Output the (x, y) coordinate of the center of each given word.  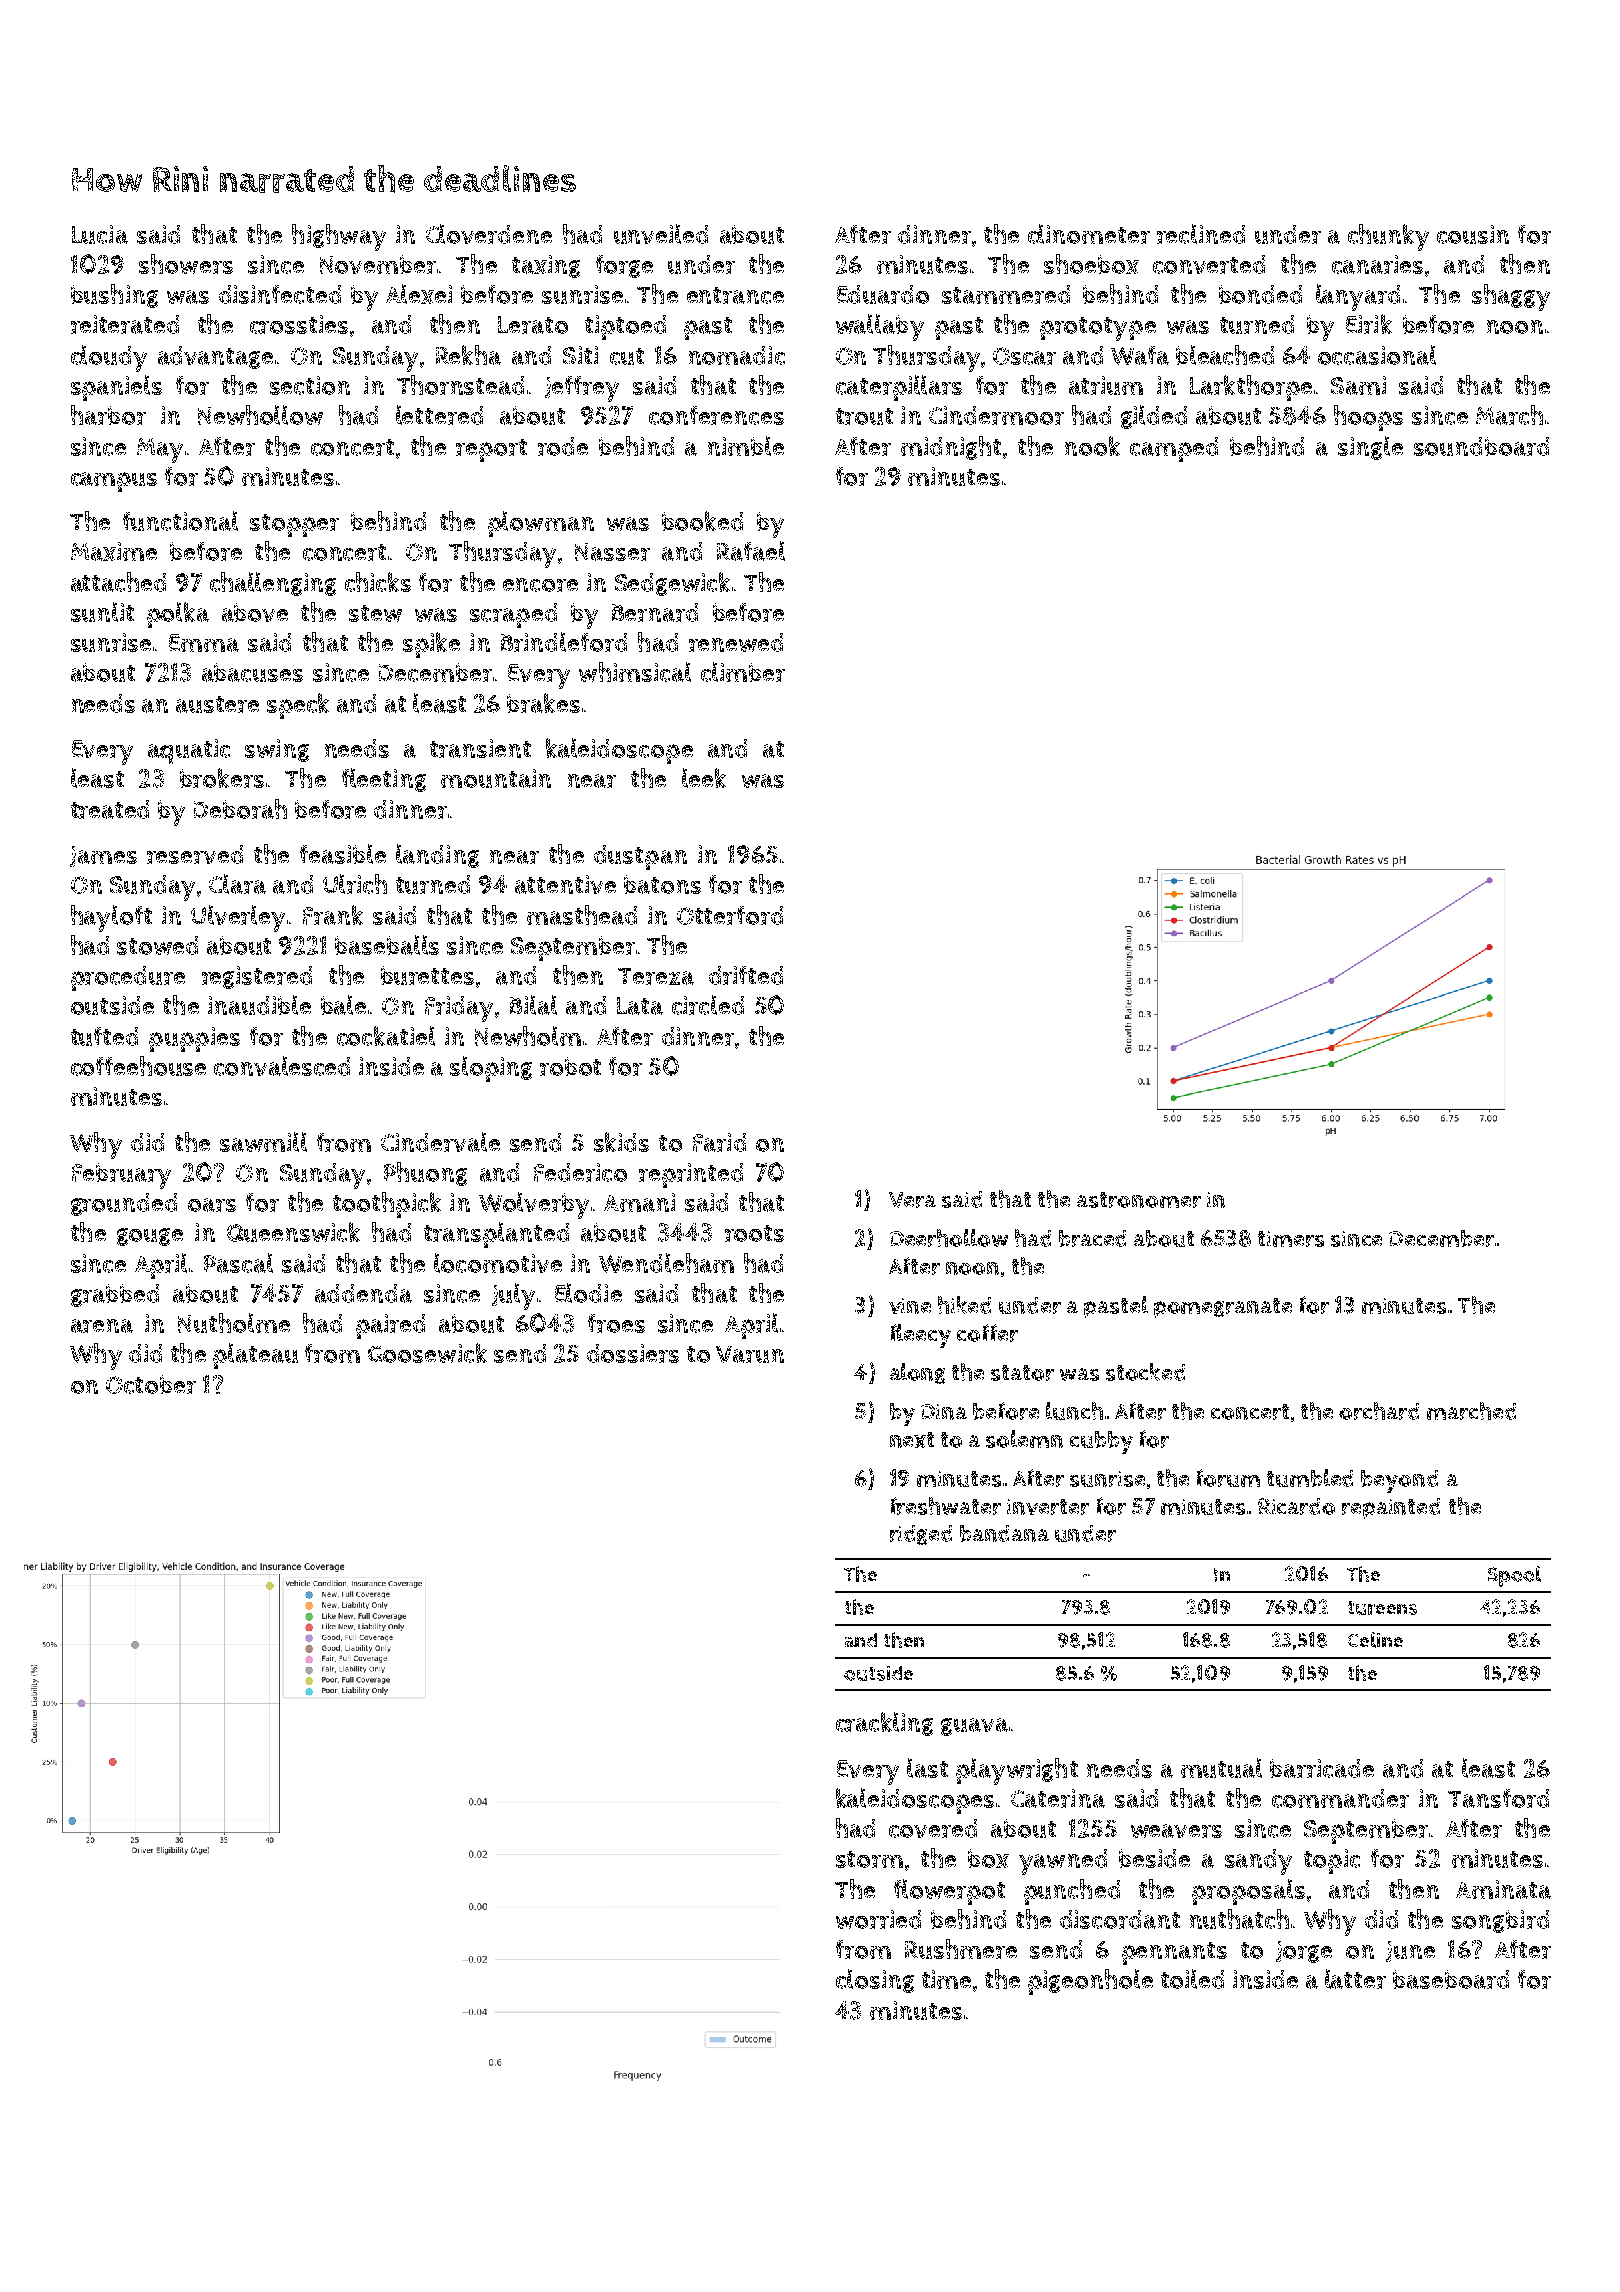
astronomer (1139, 1200)
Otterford (730, 915)
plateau (255, 1356)
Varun (750, 1354)
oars (212, 1205)
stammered (1006, 294)
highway (339, 237)
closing (875, 1981)
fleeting (384, 780)
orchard (1379, 1411)
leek (704, 778)
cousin (1473, 234)
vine (910, 1306)
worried (878, 1919)
